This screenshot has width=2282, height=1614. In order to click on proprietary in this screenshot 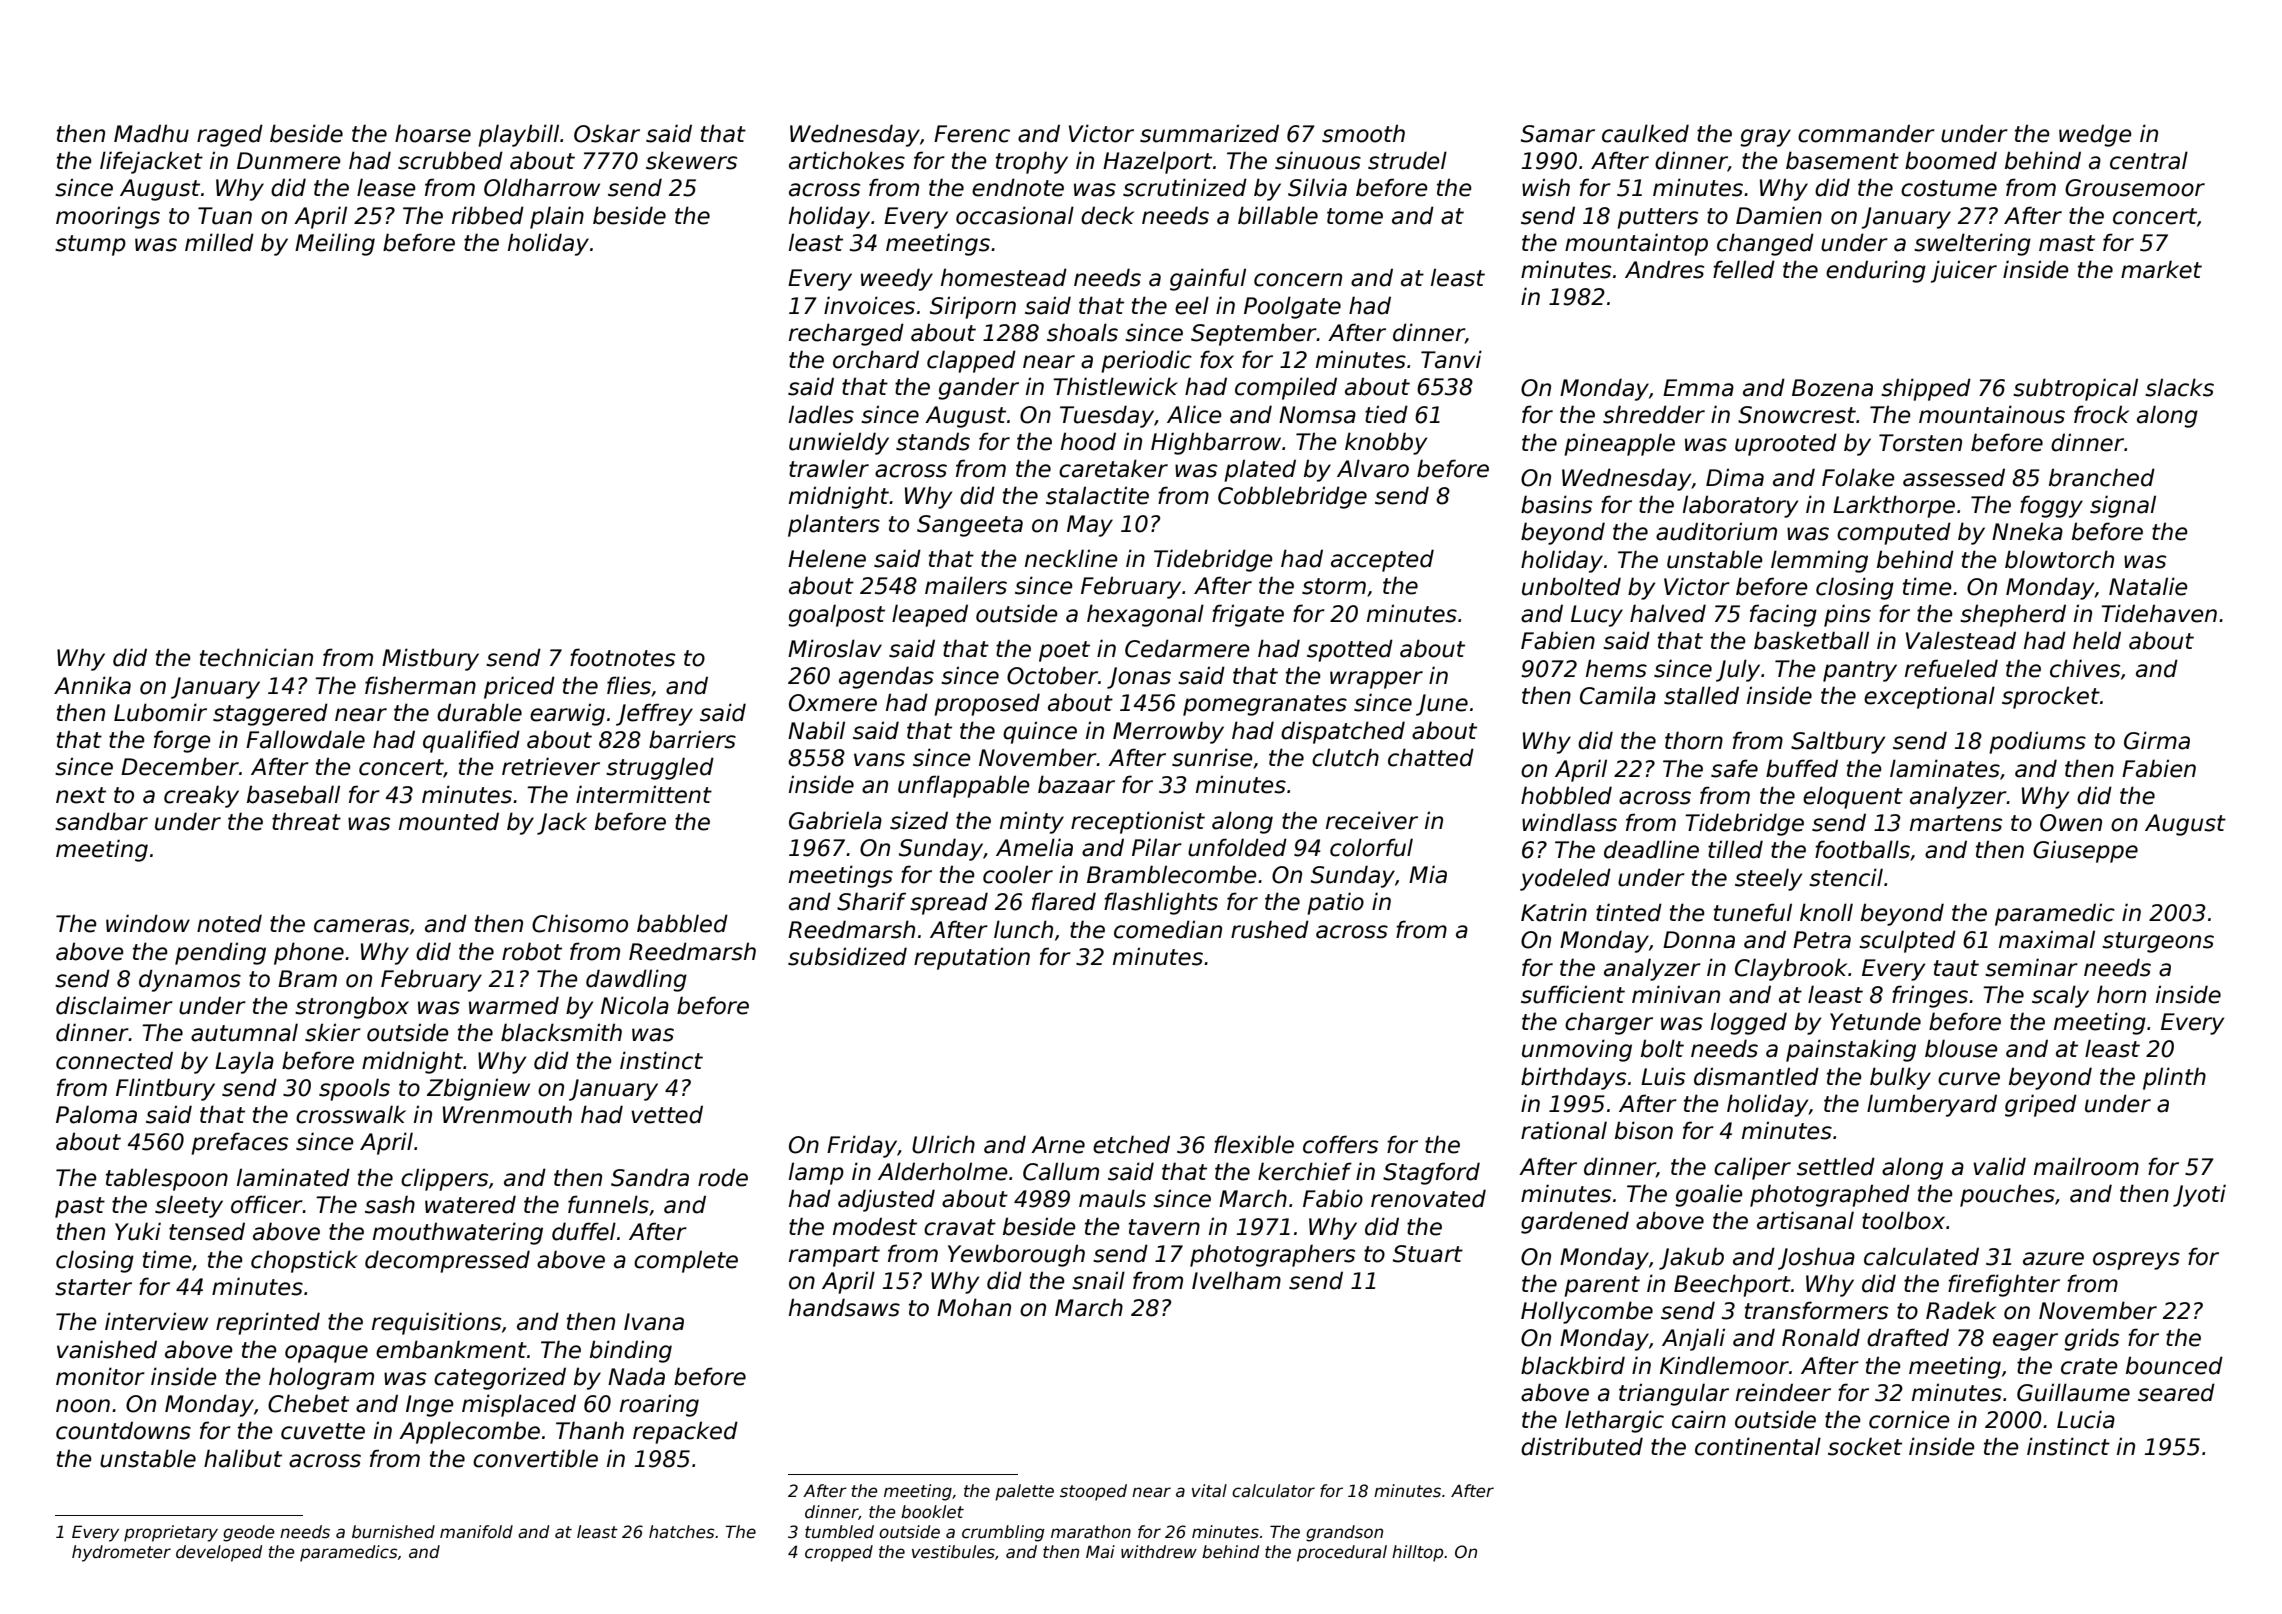, I will do `click(171, 1533)`.
